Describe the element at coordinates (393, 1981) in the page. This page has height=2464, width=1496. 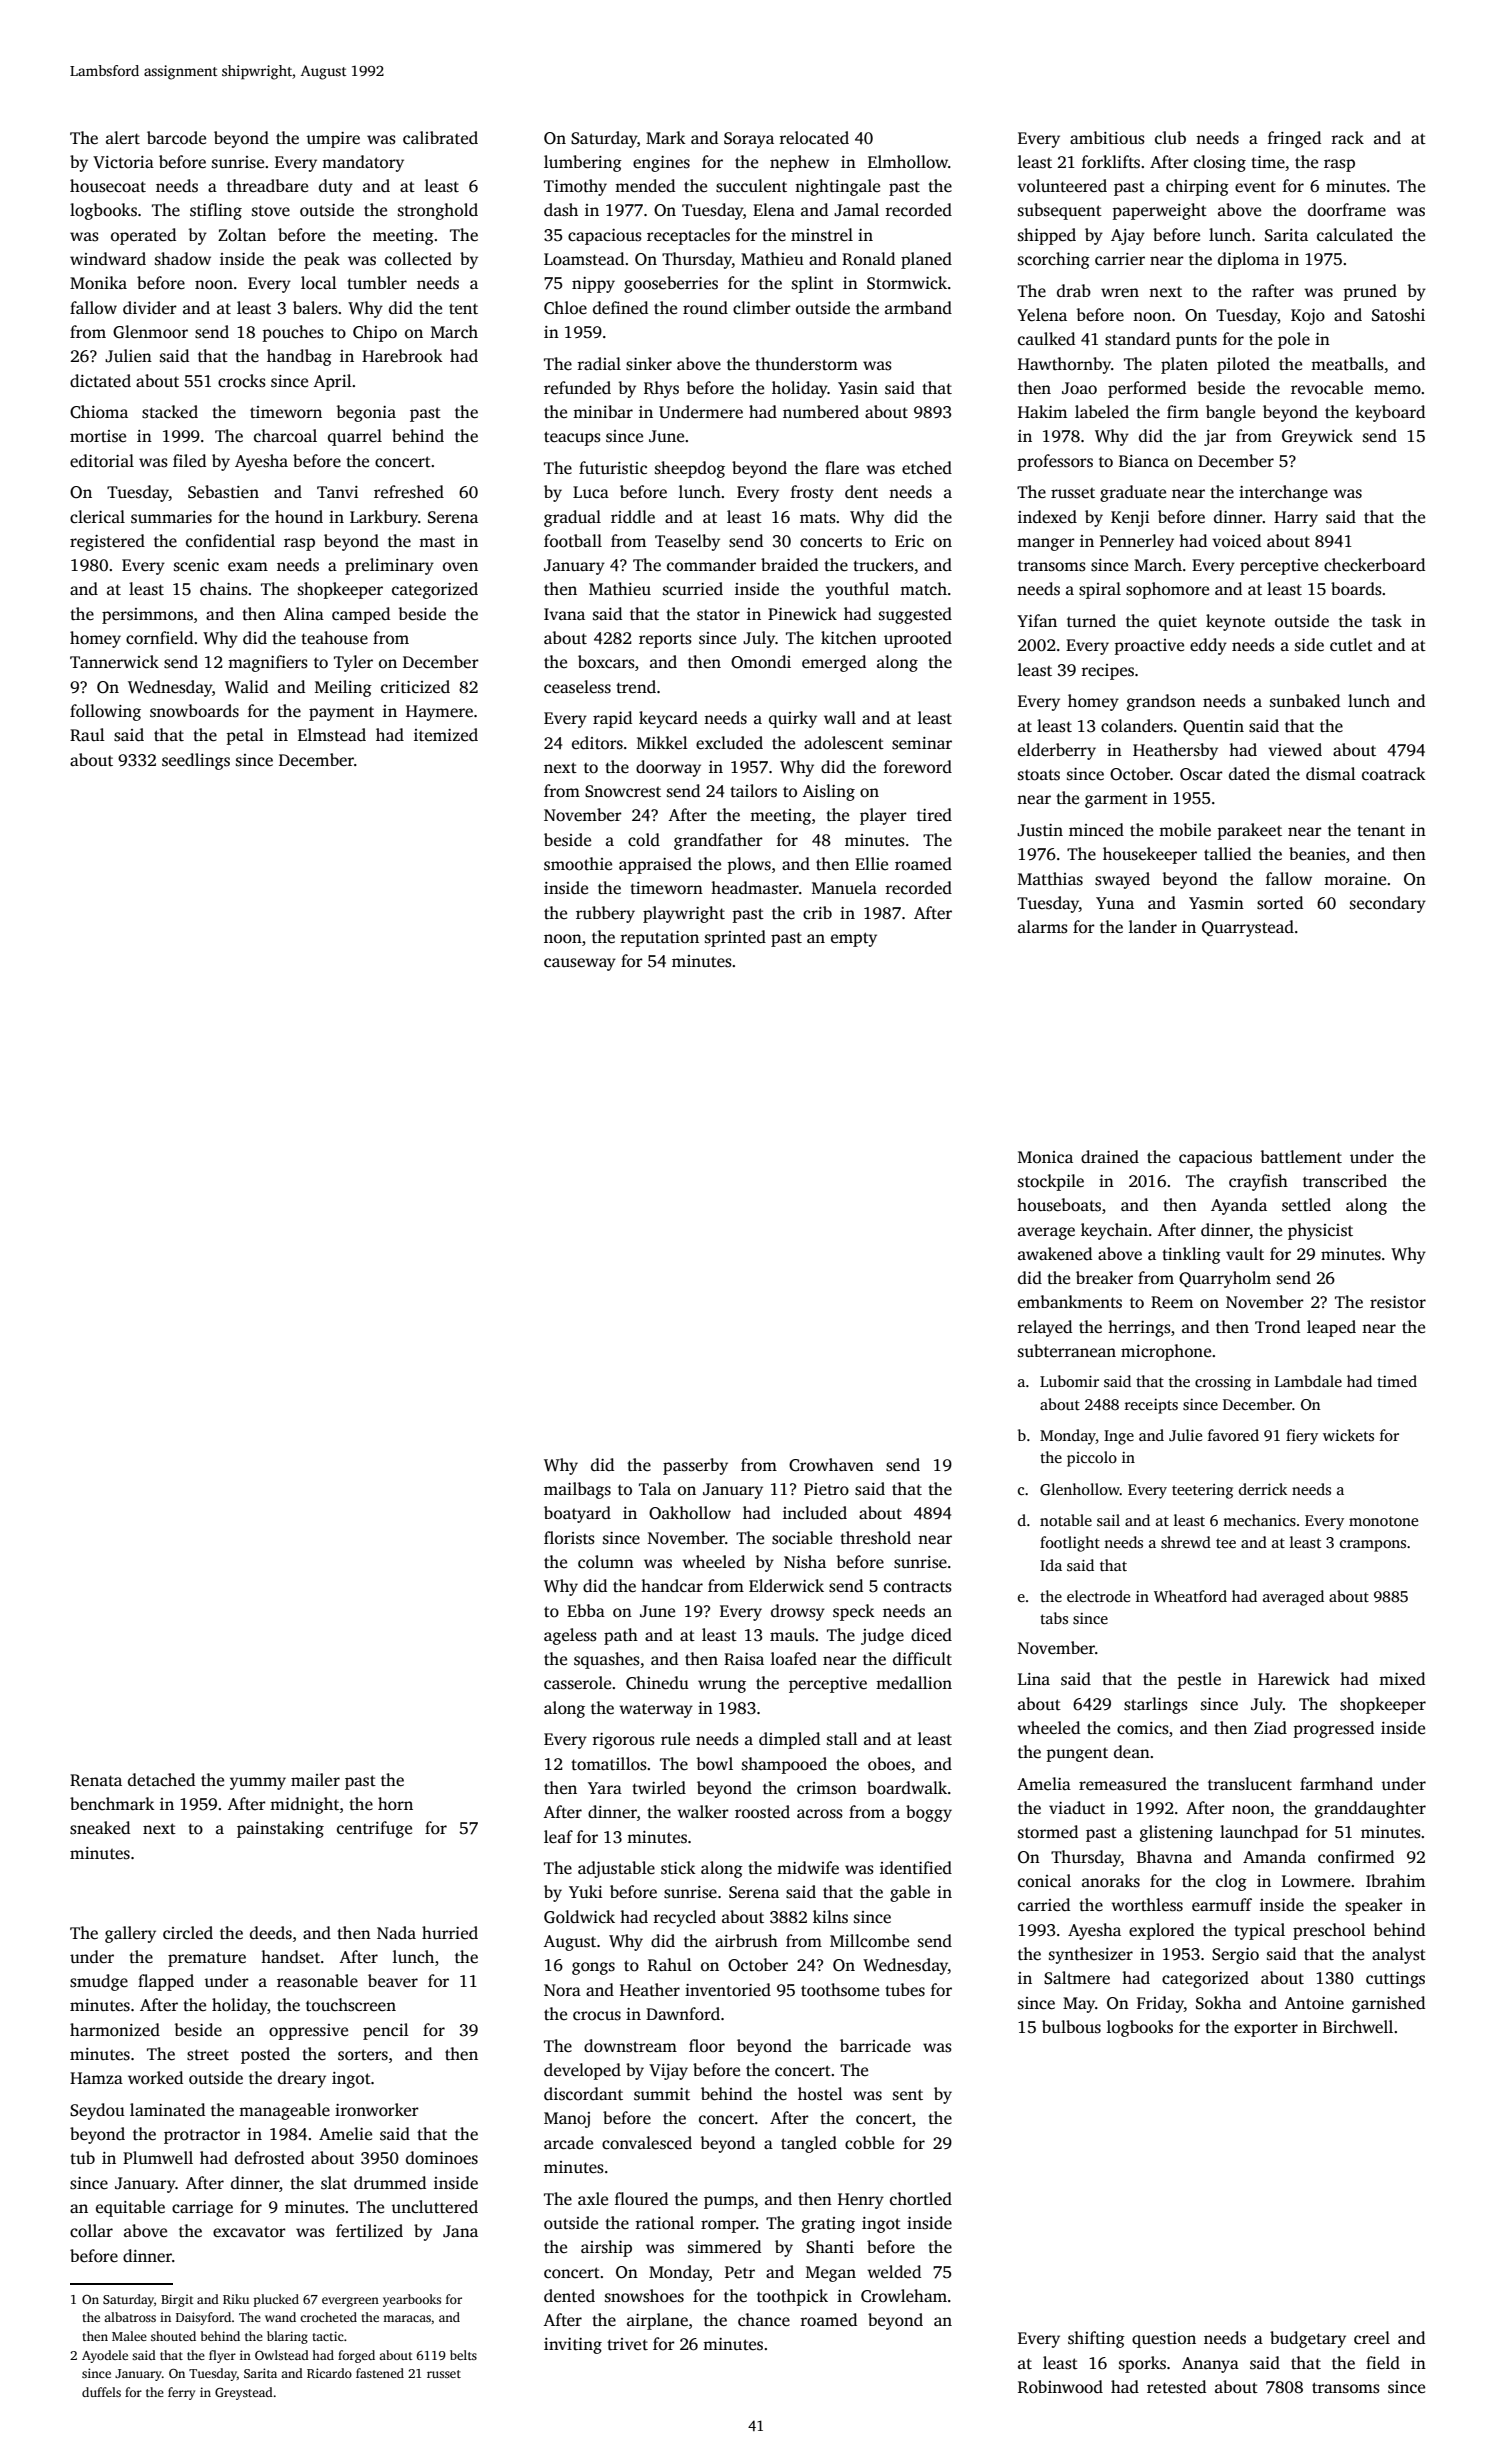
I see `beaver` at that location.
